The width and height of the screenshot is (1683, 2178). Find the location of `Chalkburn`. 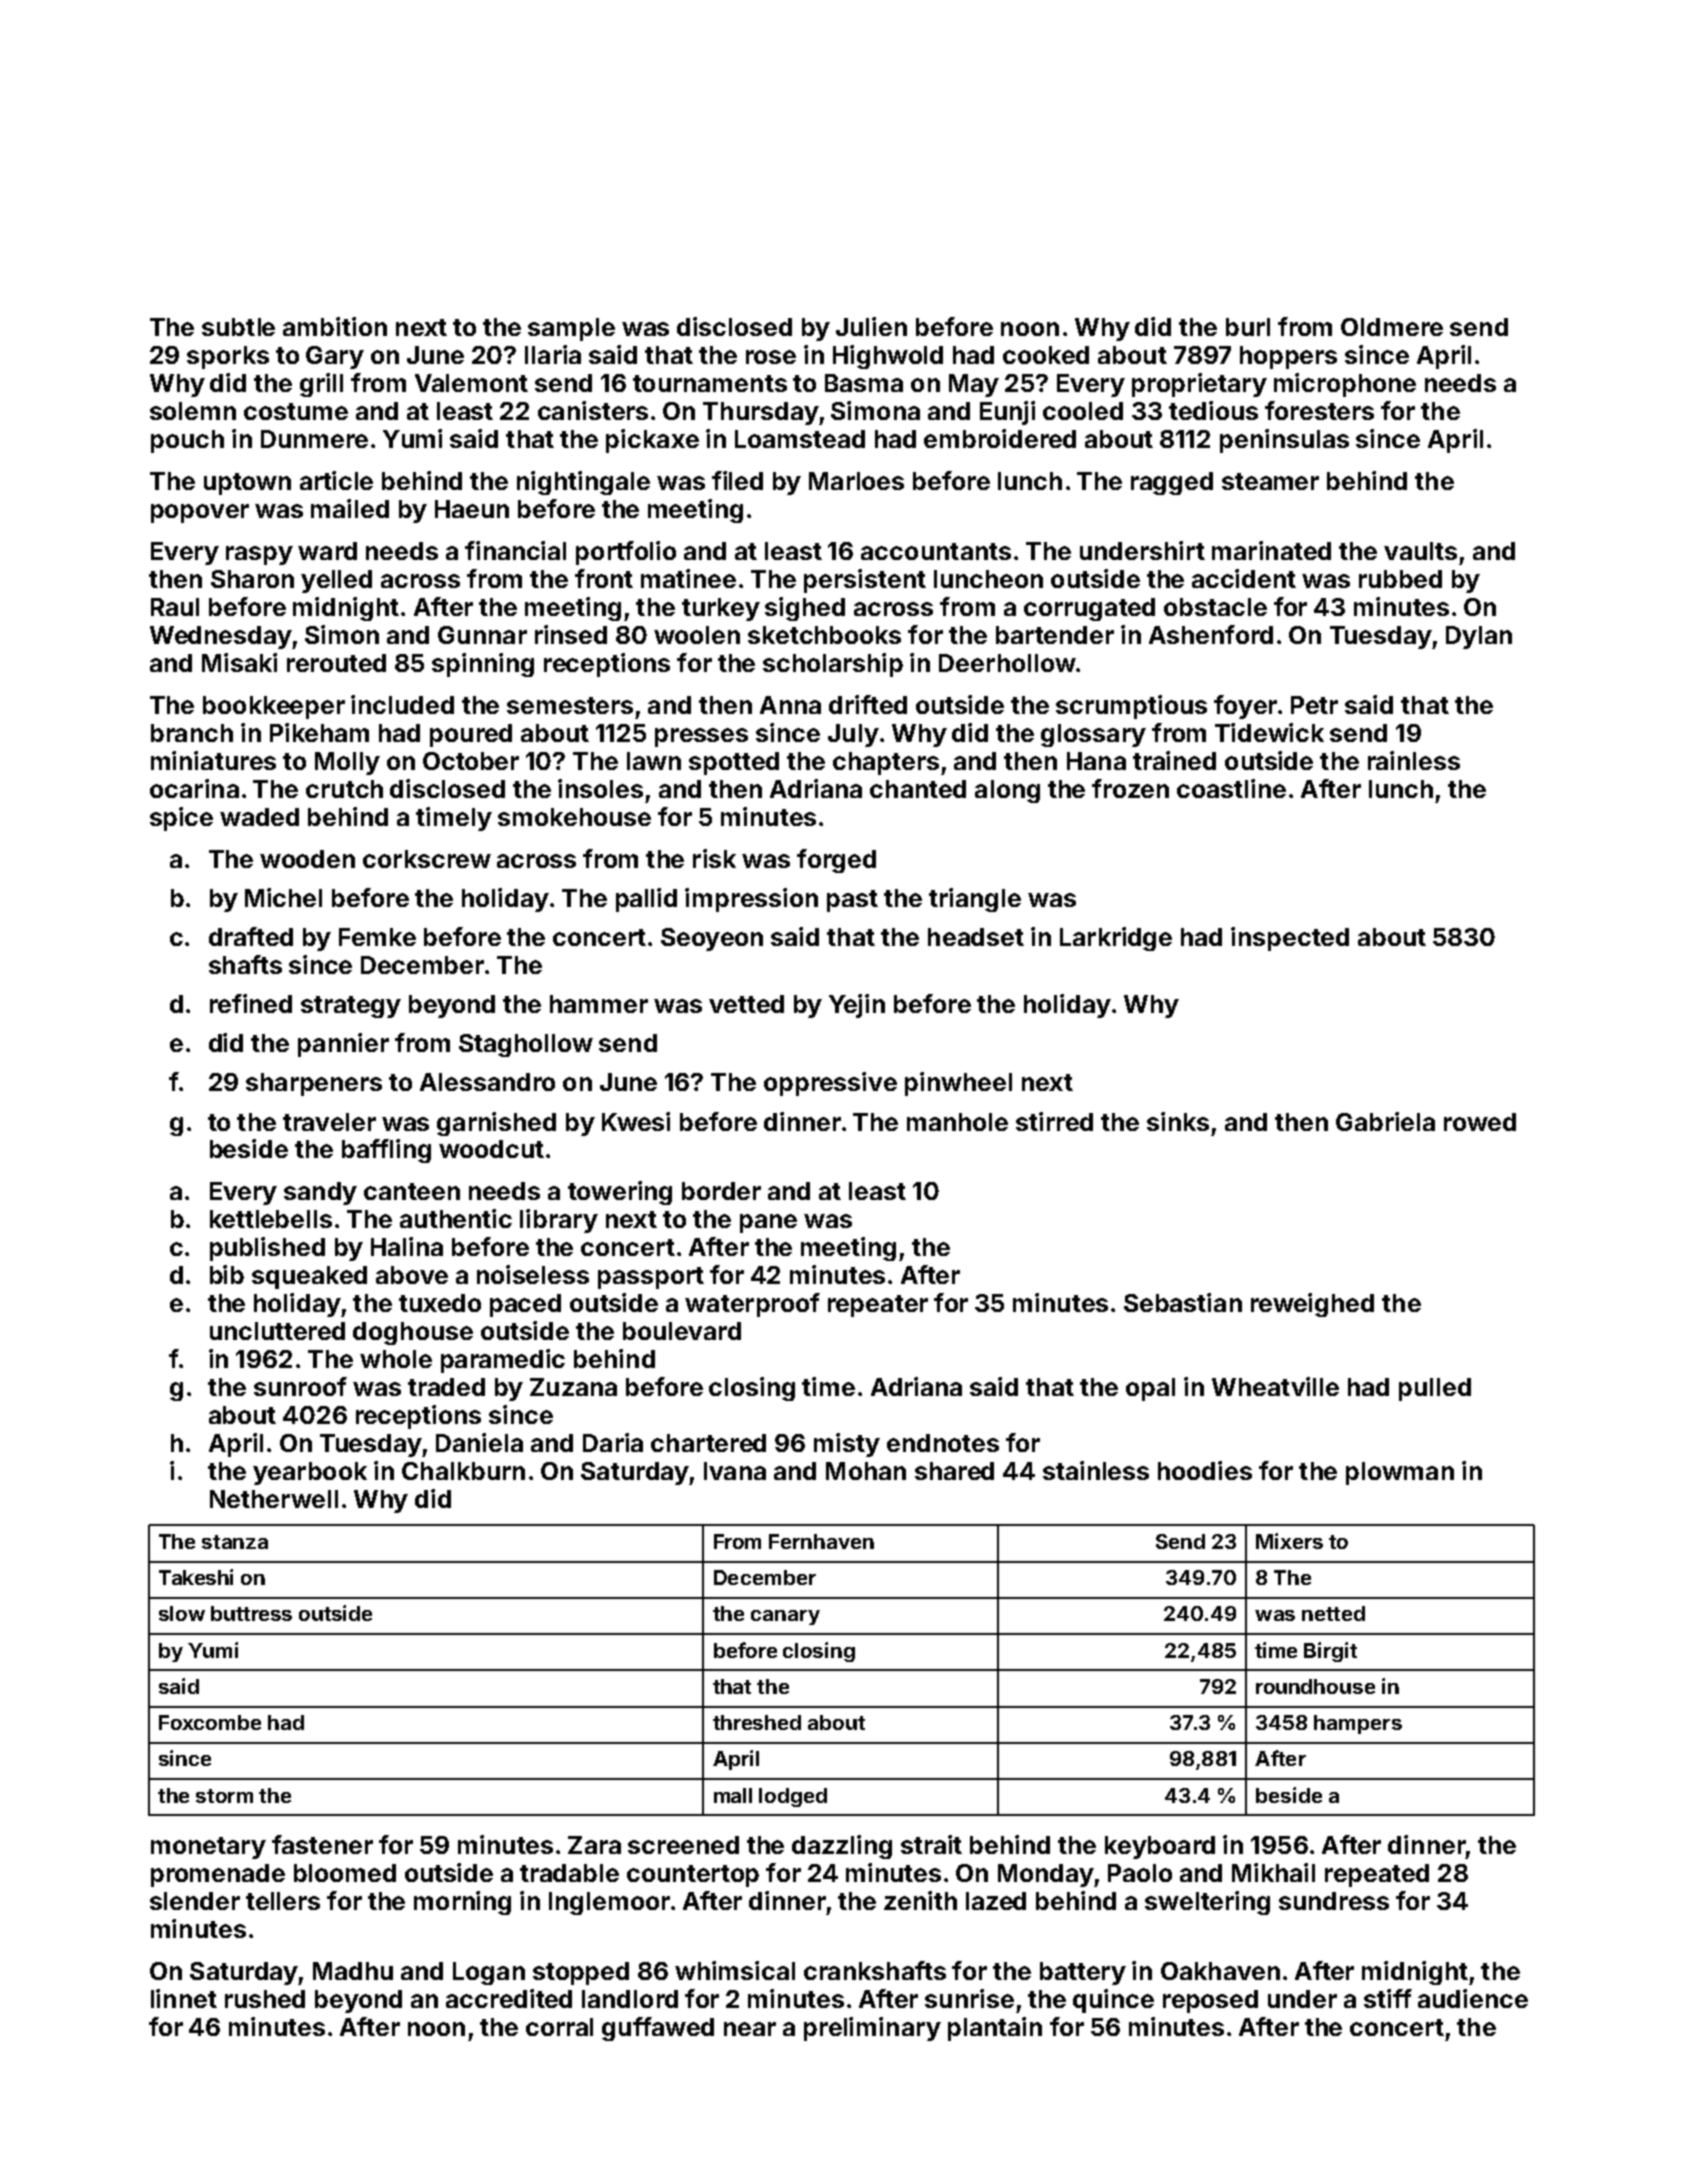

Chalkburn is located at coordinates (463, 1471).
